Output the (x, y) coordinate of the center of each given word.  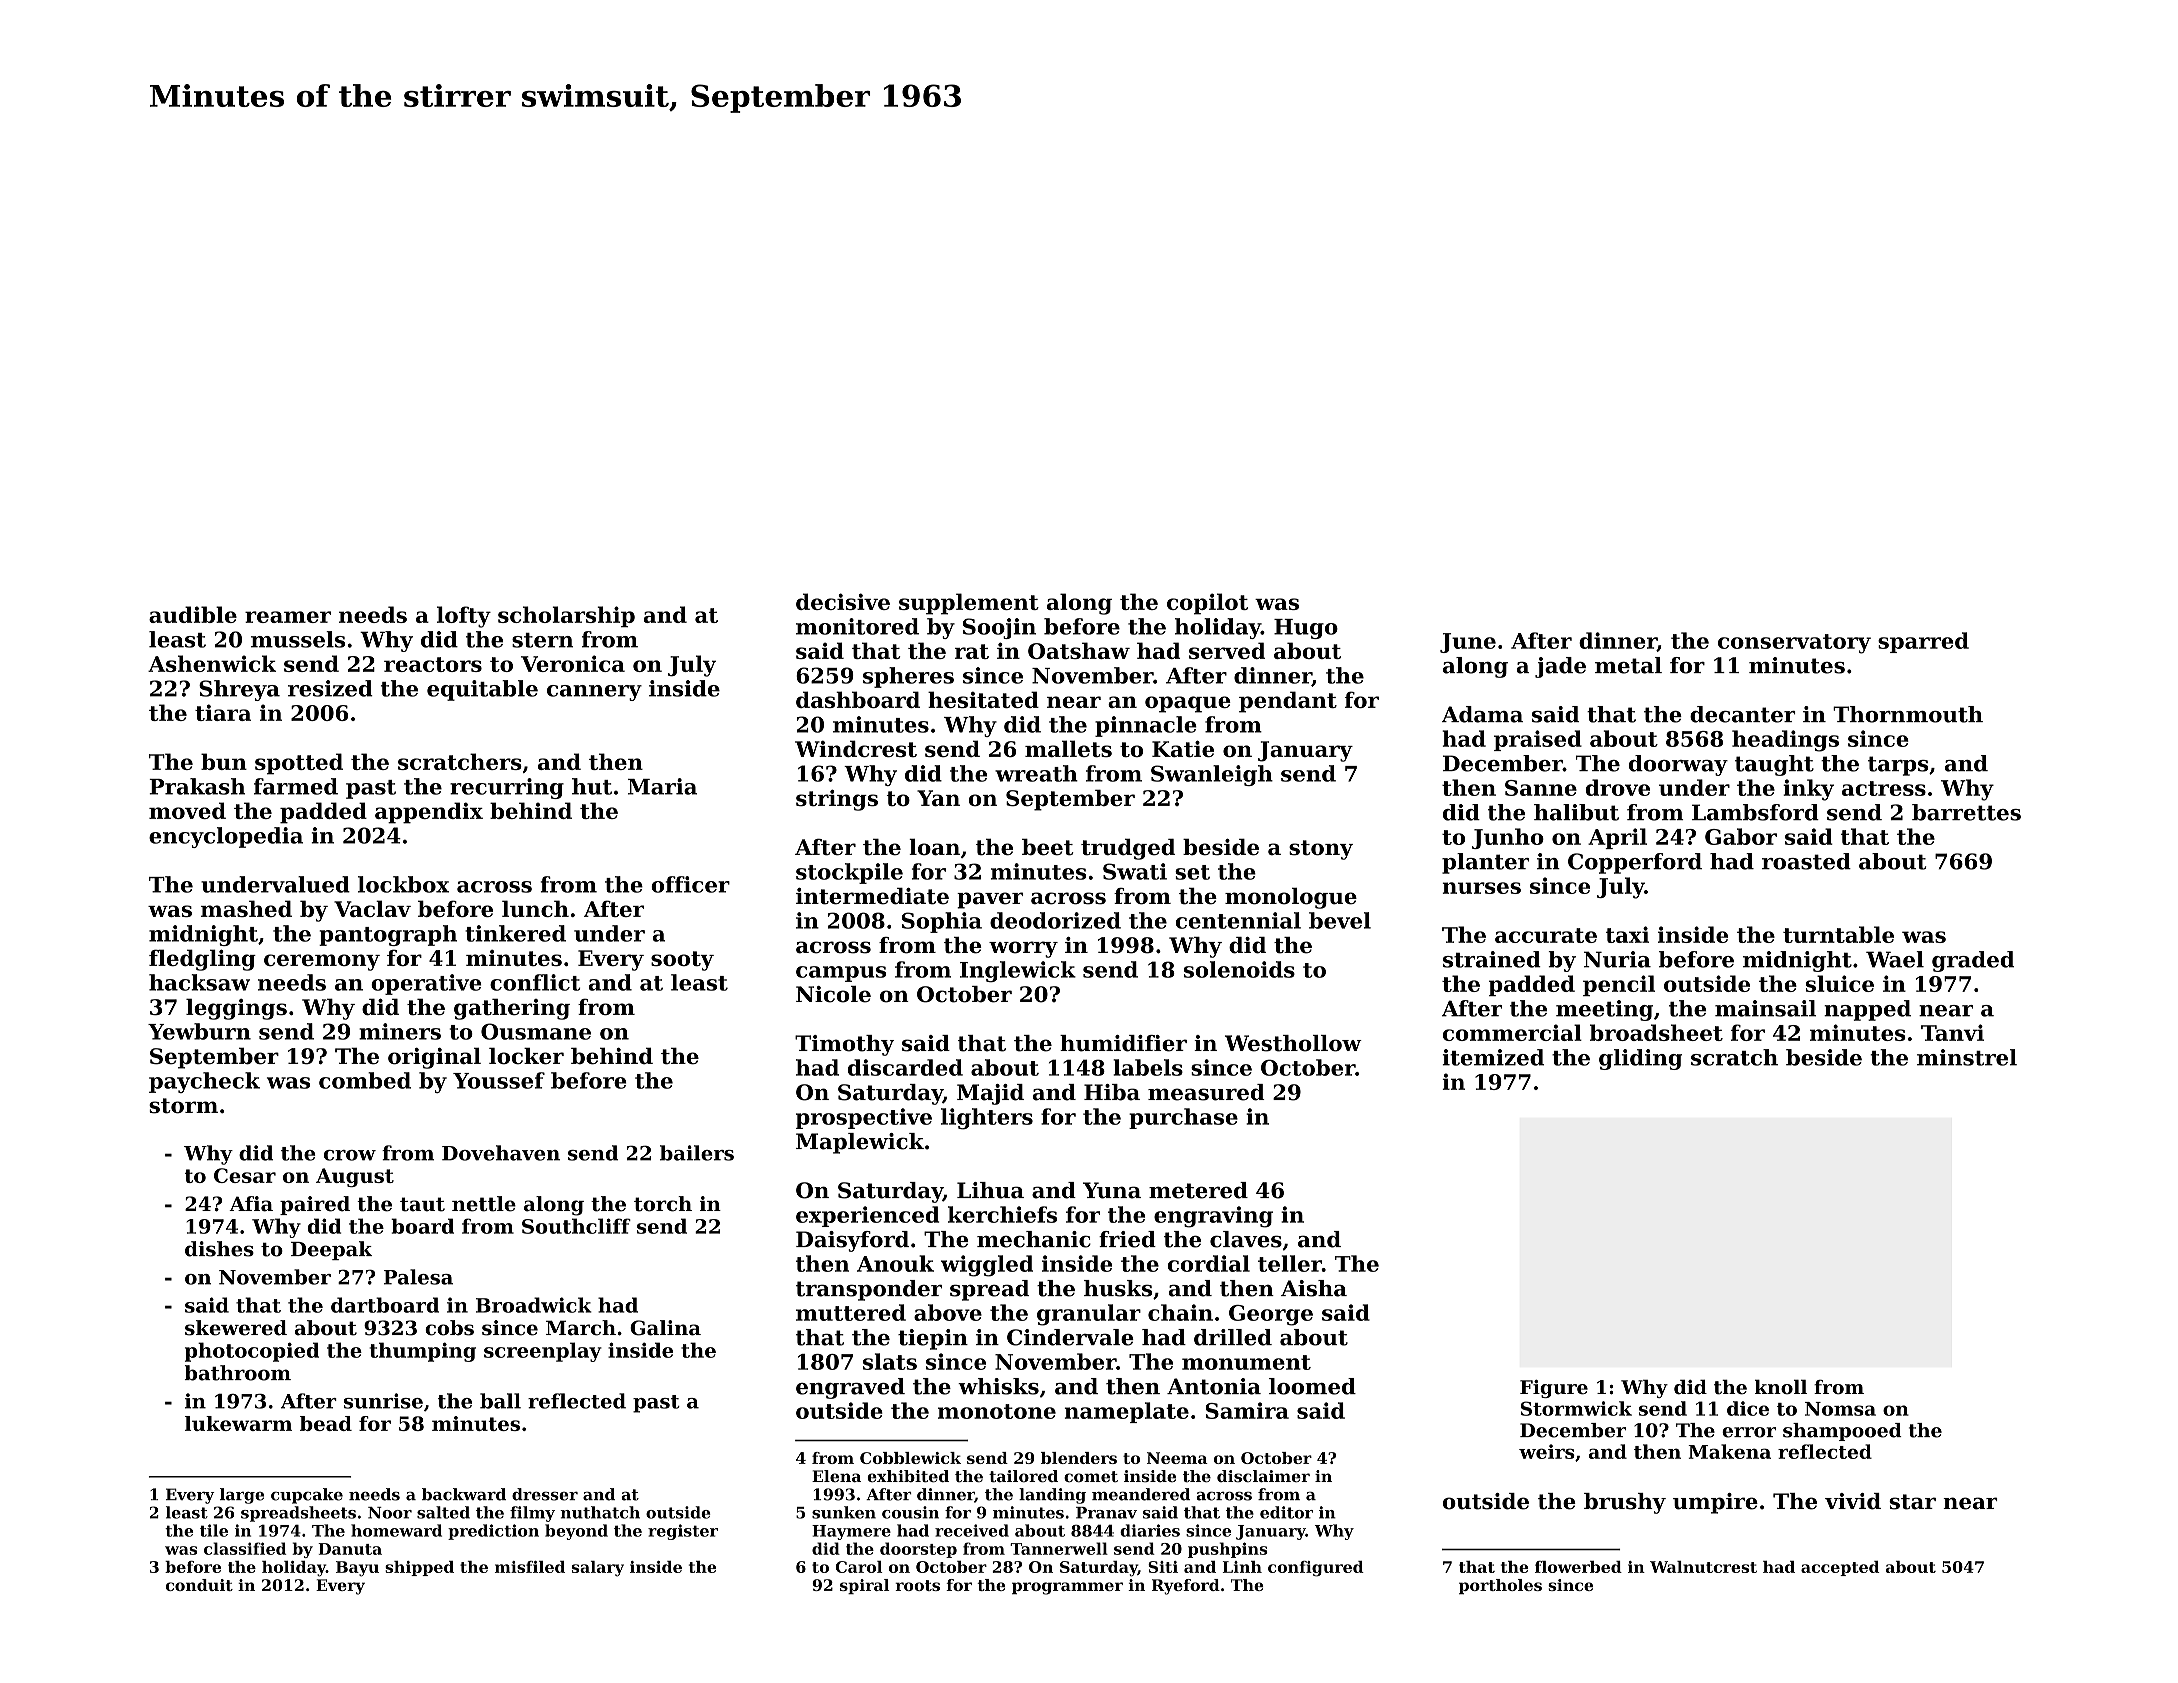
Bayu (357, 1569)
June (1468, 643)
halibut (1576, 812)
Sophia (942, 922)
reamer (288, 617)
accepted (1840, 1568)
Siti (1163, 1567)
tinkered (515, 933)
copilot (1207, 604)
